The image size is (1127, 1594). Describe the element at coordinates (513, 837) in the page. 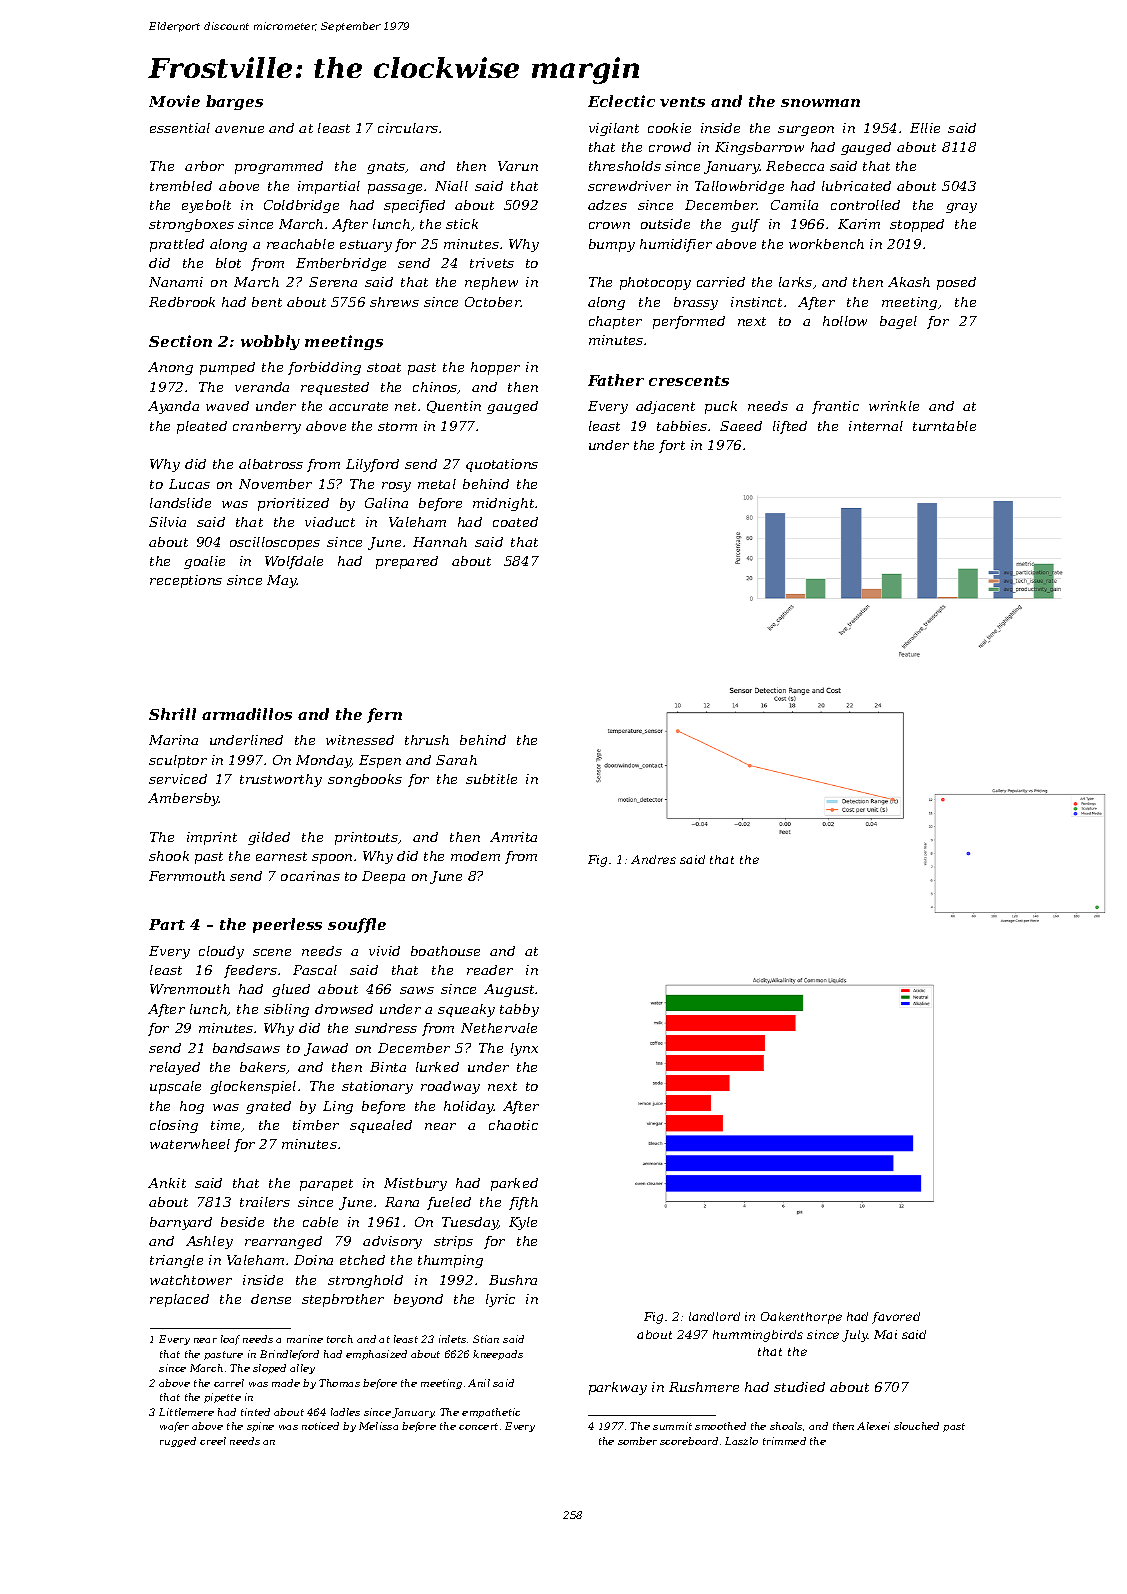

I see `Amrita` at that location.
